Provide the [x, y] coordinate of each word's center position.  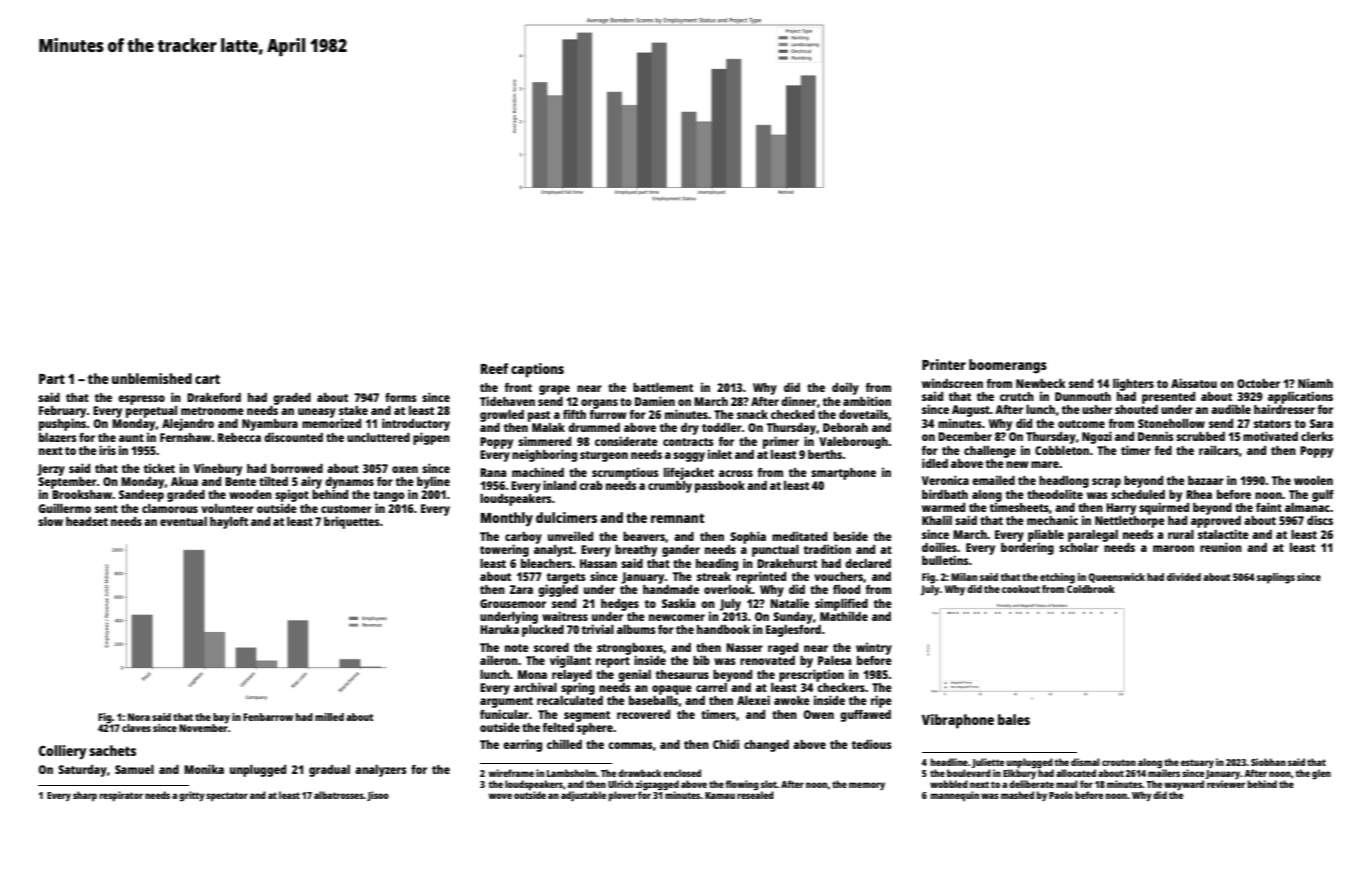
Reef [494, 368]
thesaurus [682, 674]
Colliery [62, 752]
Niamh [1315, 383]
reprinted [761, 577]
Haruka [499, 629]
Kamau [720, 795]
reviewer [1226, 784]
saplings [1276, 578]
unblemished [152, 378]
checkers [841, 687]
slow [50, 521]
